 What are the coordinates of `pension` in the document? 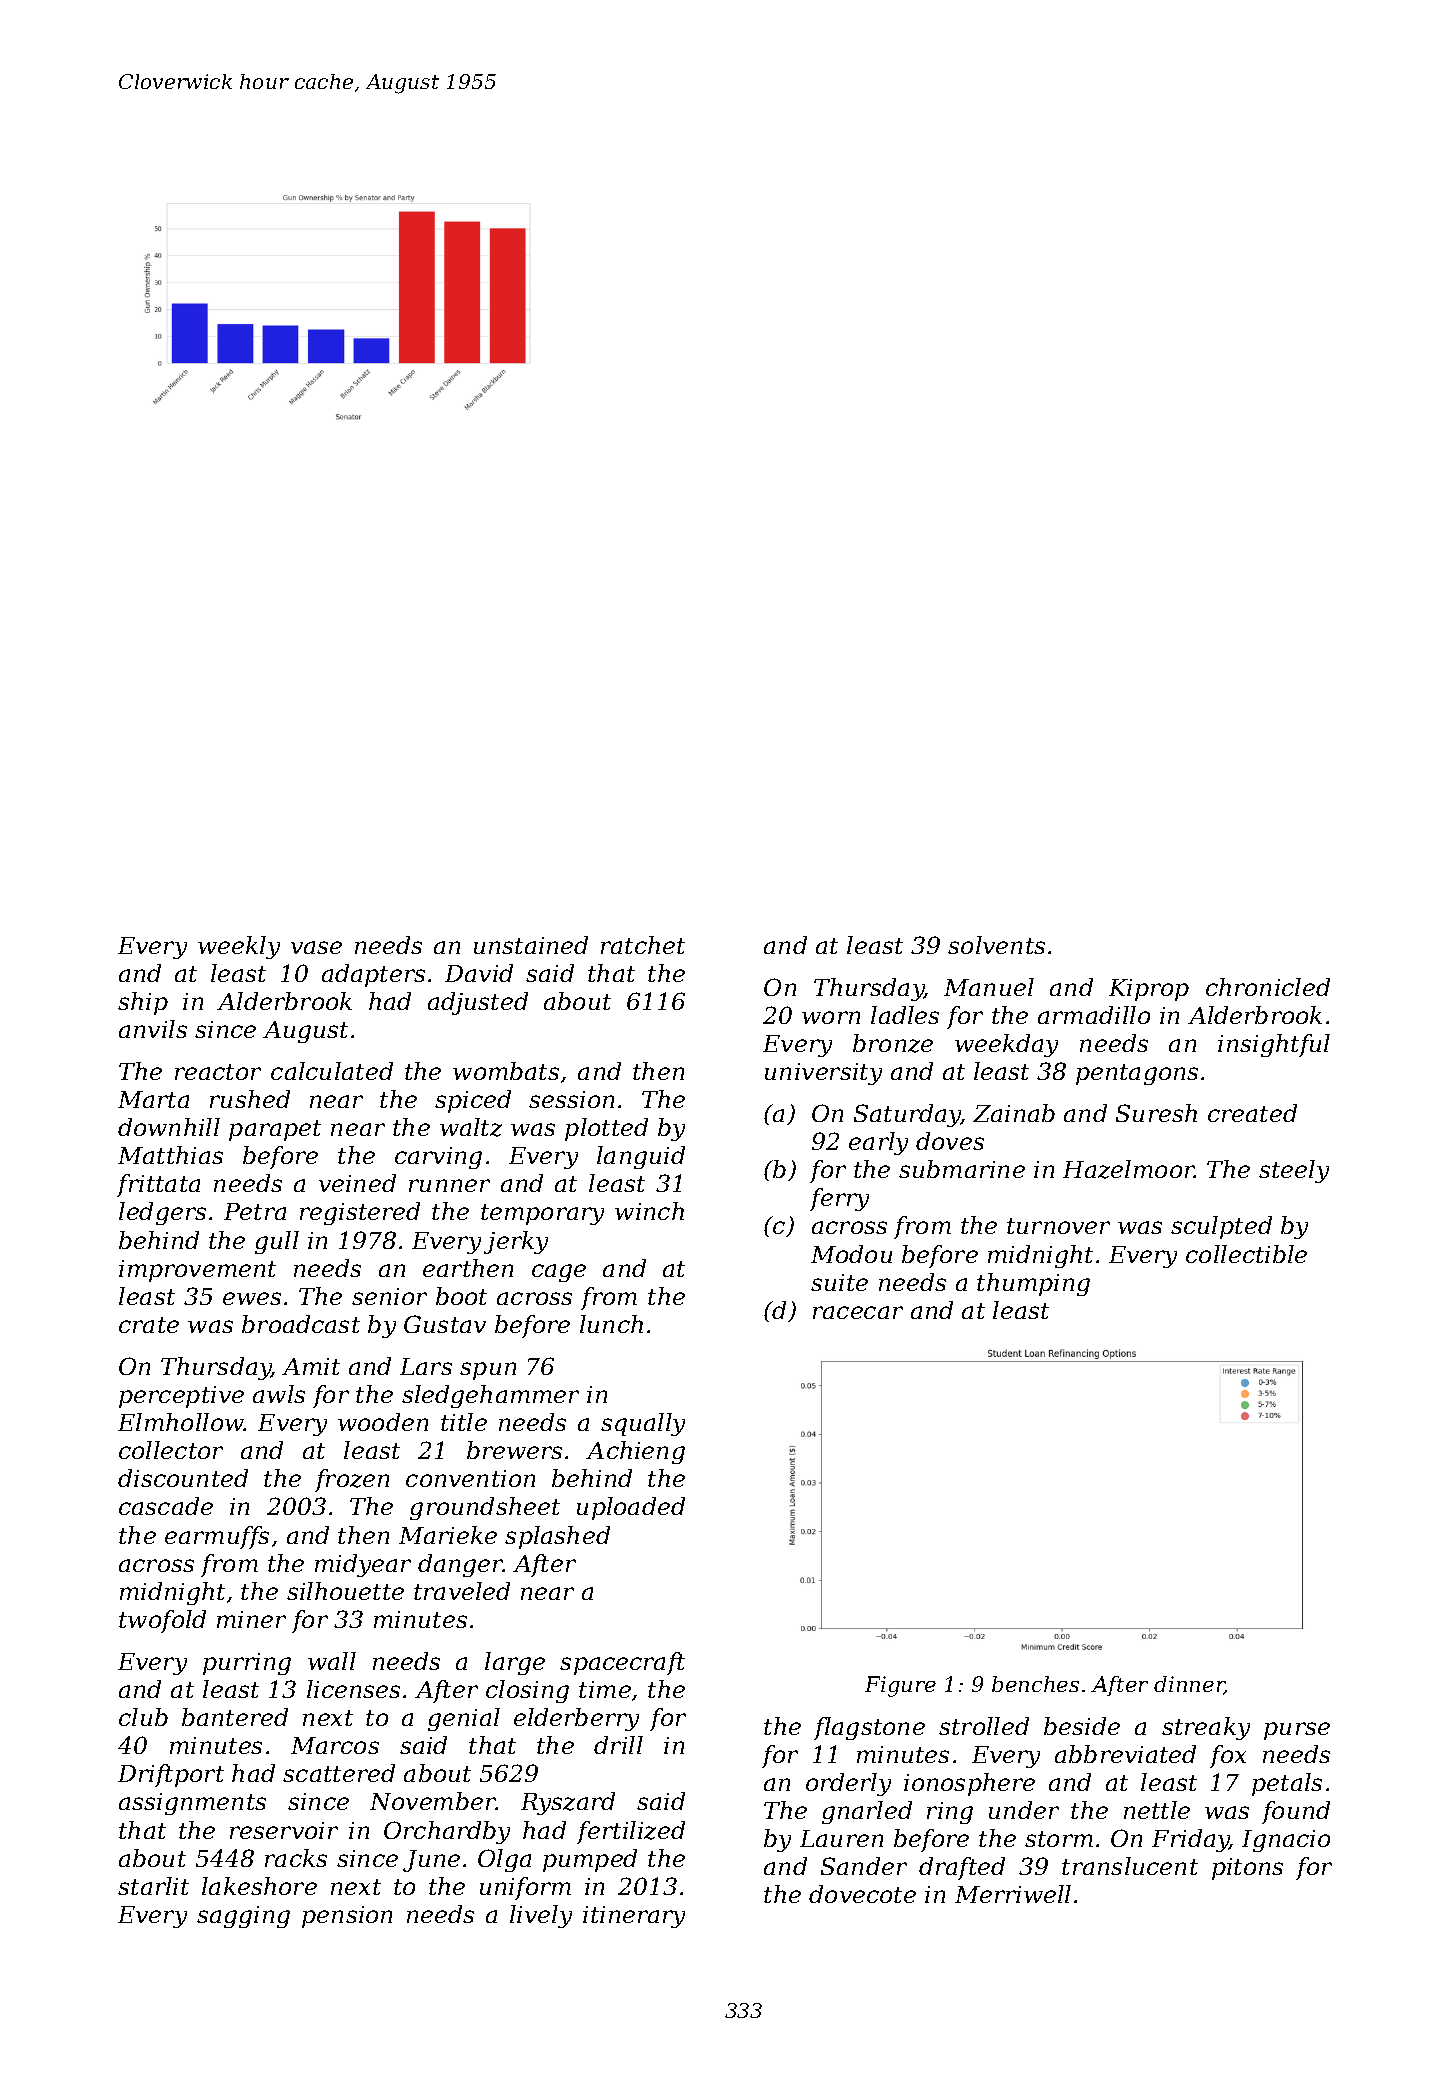 It's located at (347, 1917).
